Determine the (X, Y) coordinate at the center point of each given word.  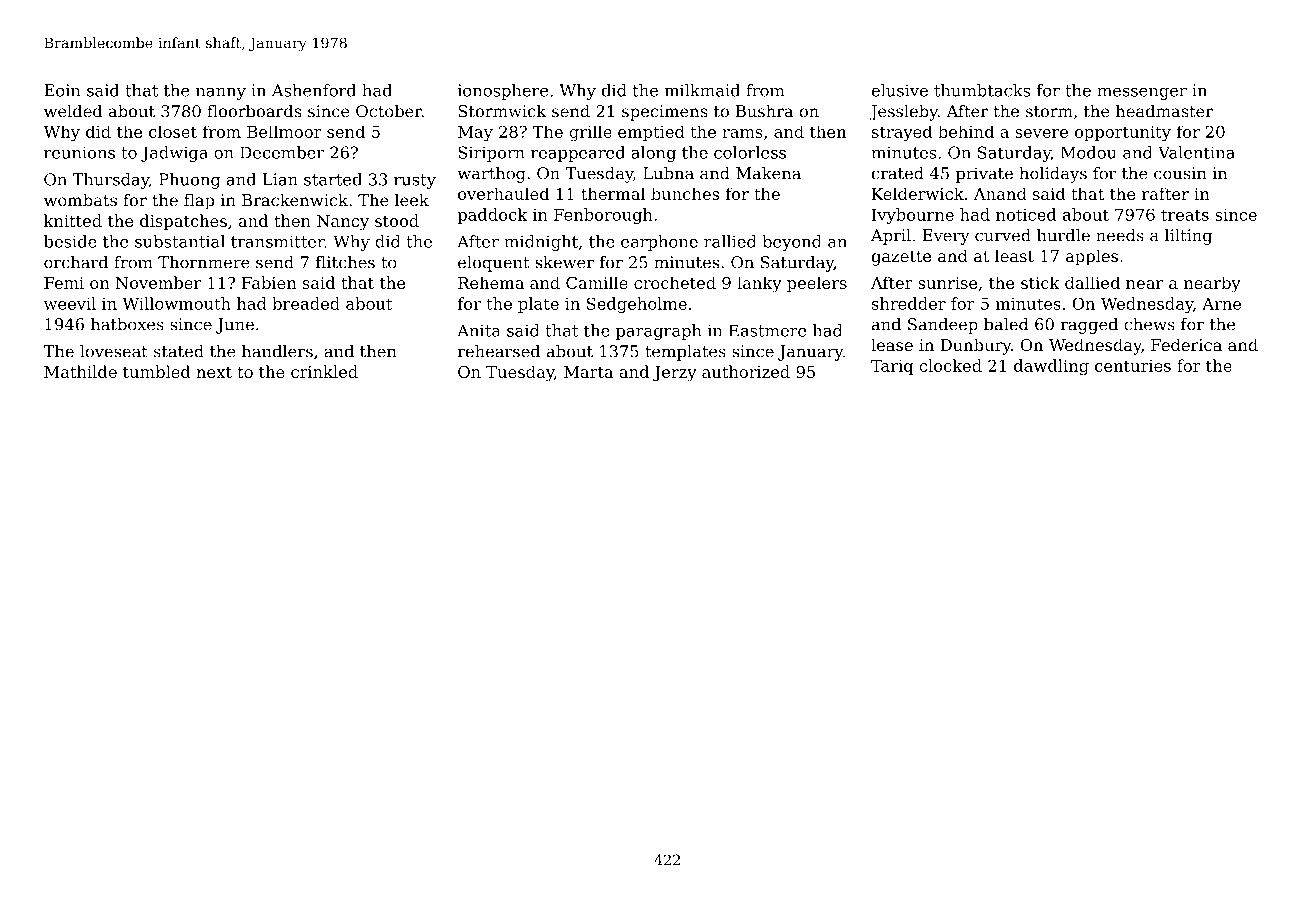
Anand (1000, 193)
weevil (70, 303)
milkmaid (702, 90)
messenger (1142, 93)
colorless (750, 152)
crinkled (324, 371)
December (282, 152)
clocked (950, 365)
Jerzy (674, 374)
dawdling (1051, 367)
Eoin (62, 90)
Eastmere (768, 330)
